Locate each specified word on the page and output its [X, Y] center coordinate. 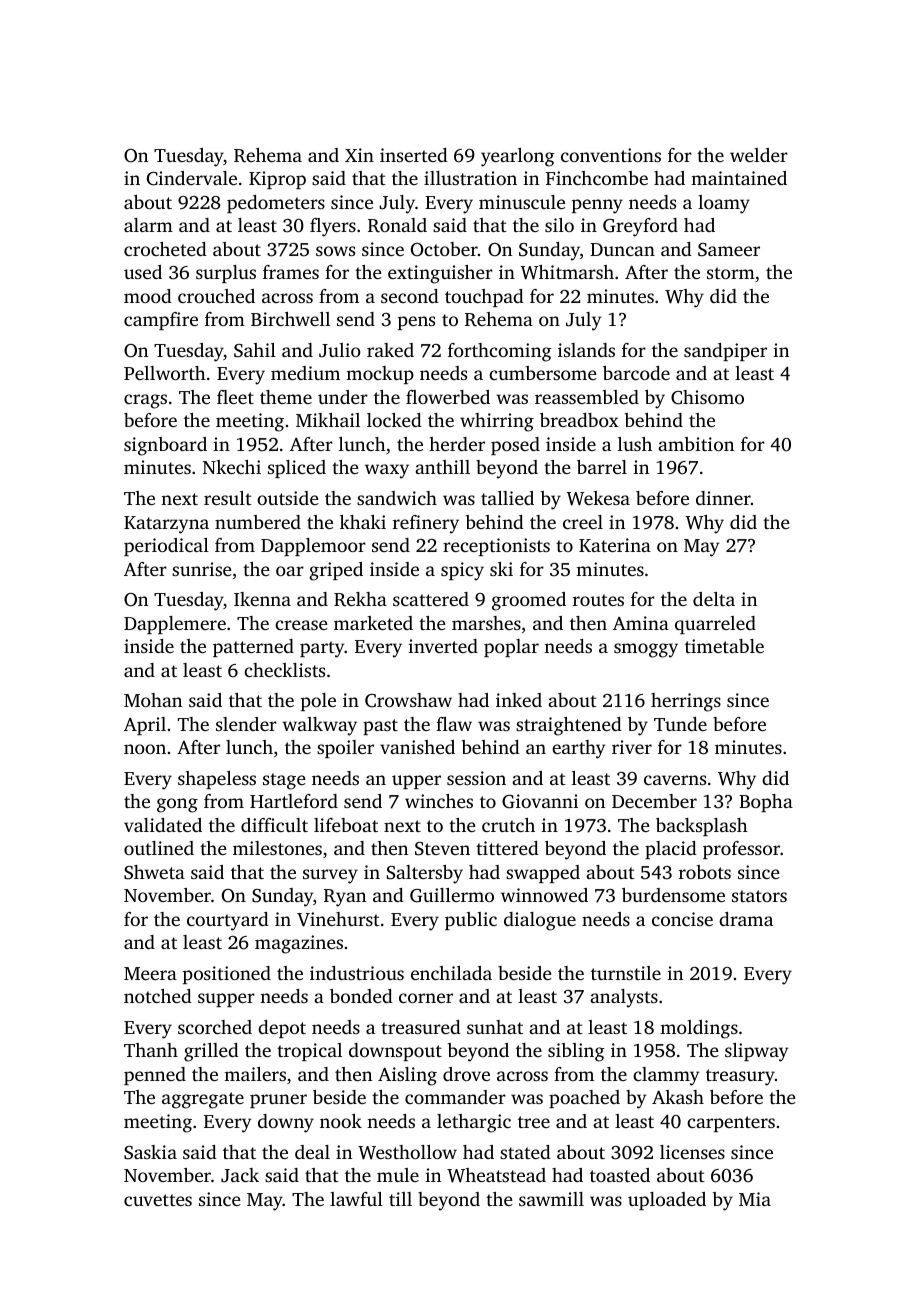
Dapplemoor [313, 547]
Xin [359, 155]
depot [282, 1029]
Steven [442, 849]
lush [635, 444]
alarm [148, 225]
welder [759, 155]
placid [671, 850]
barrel [602, 467]
